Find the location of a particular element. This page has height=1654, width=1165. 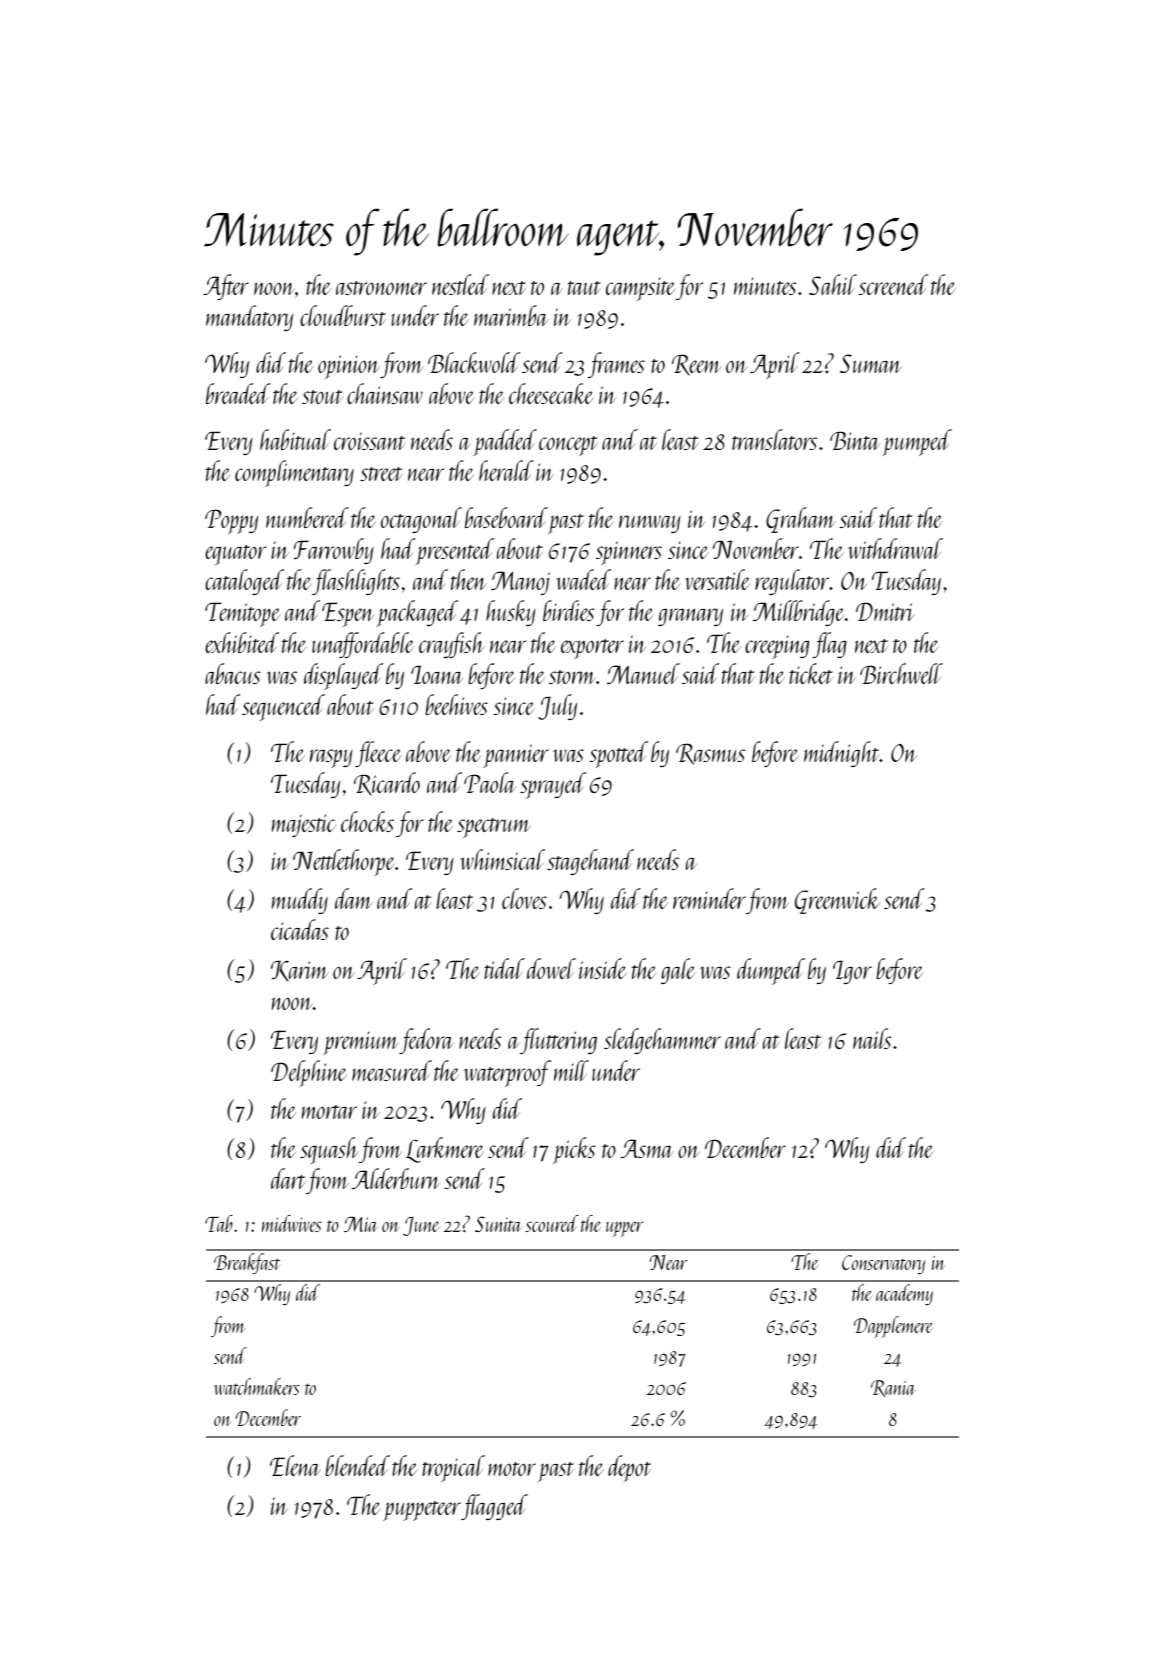

puppeteer is located at coordinates (422, 1511).
